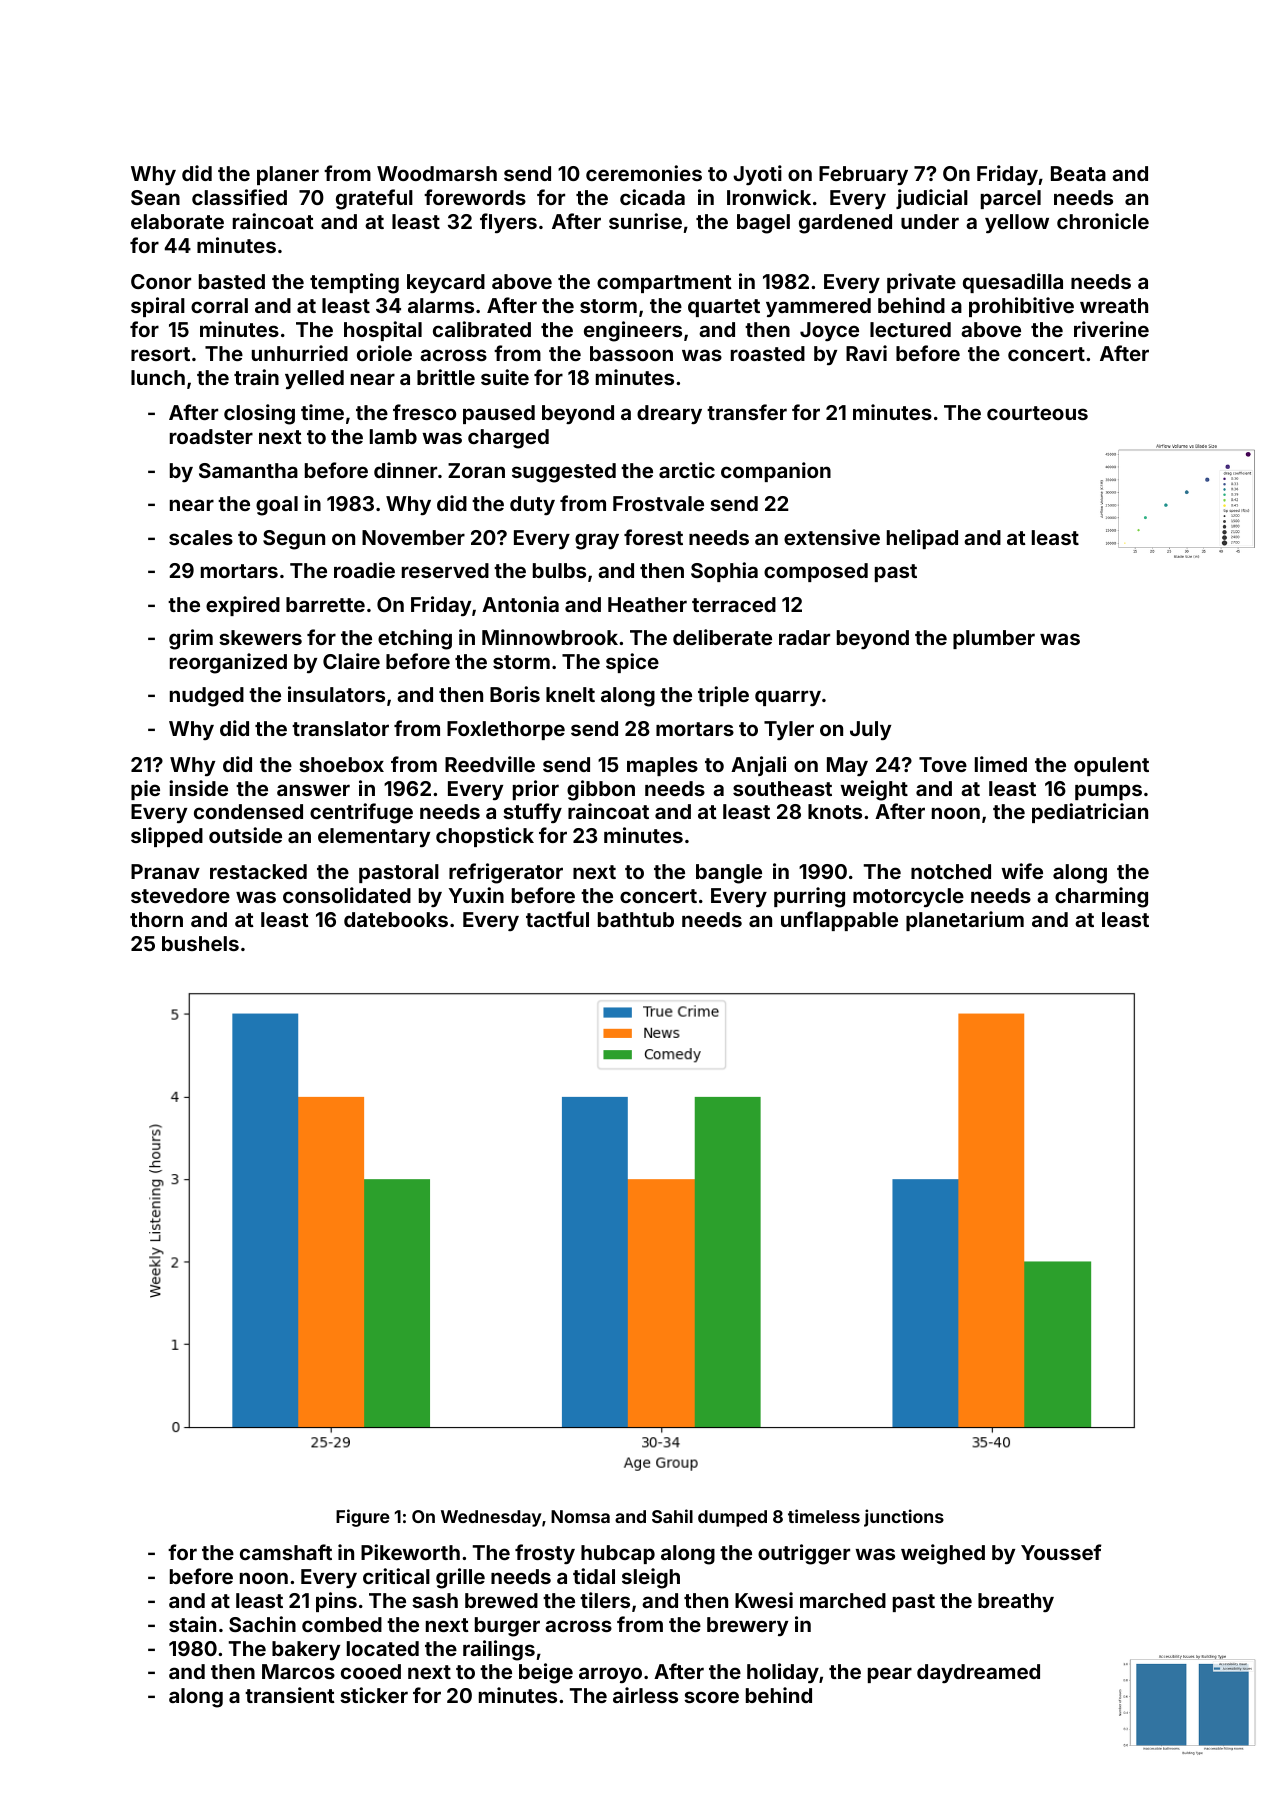  Describe the element at coordinates (505, 377) in the screenshot. I see `suite` at that location.
